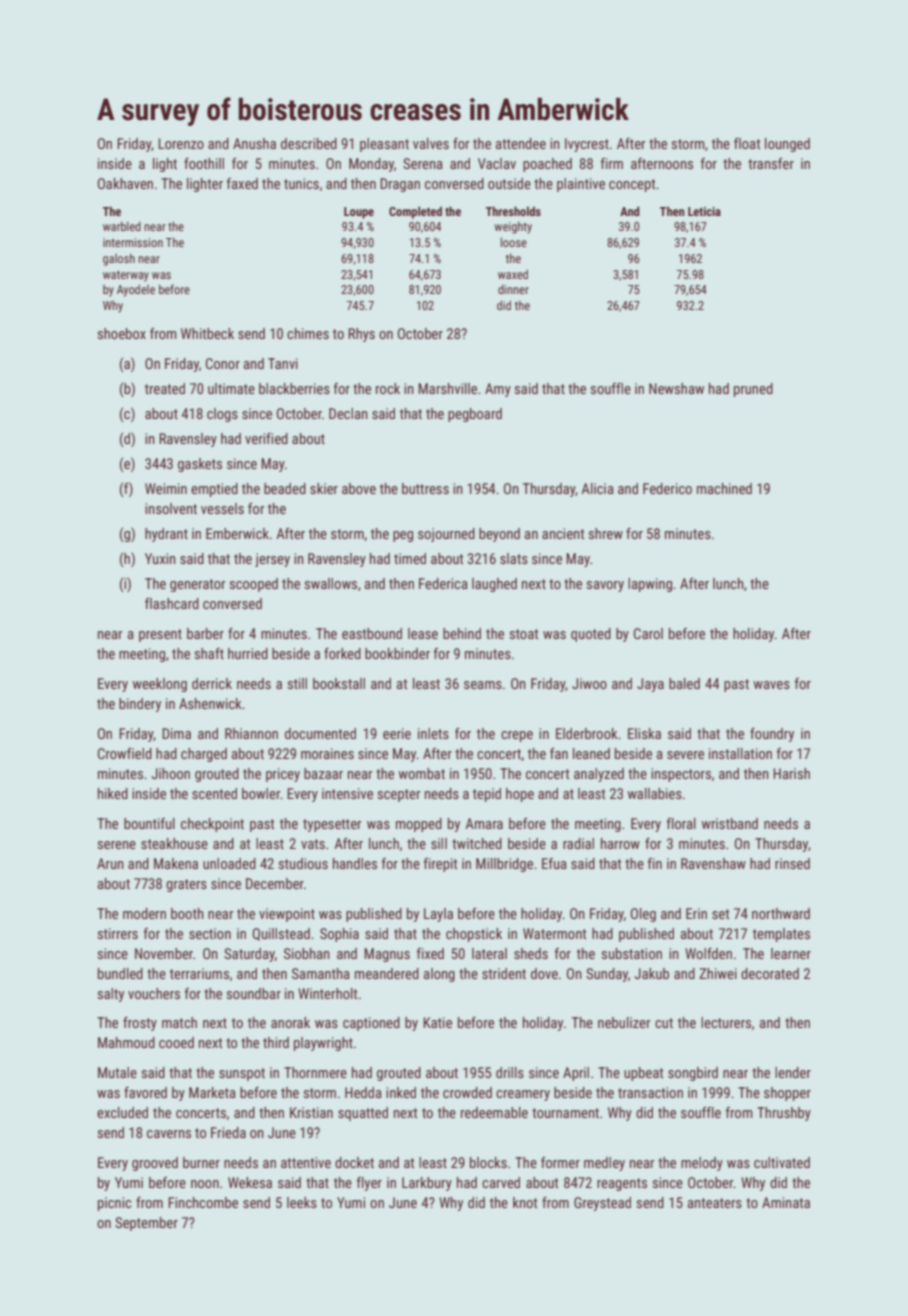 The image size is (908, 1316). What do you see at coordinates (684, 683) in the document?
I see `baled` at bounding box center [684, 683].
